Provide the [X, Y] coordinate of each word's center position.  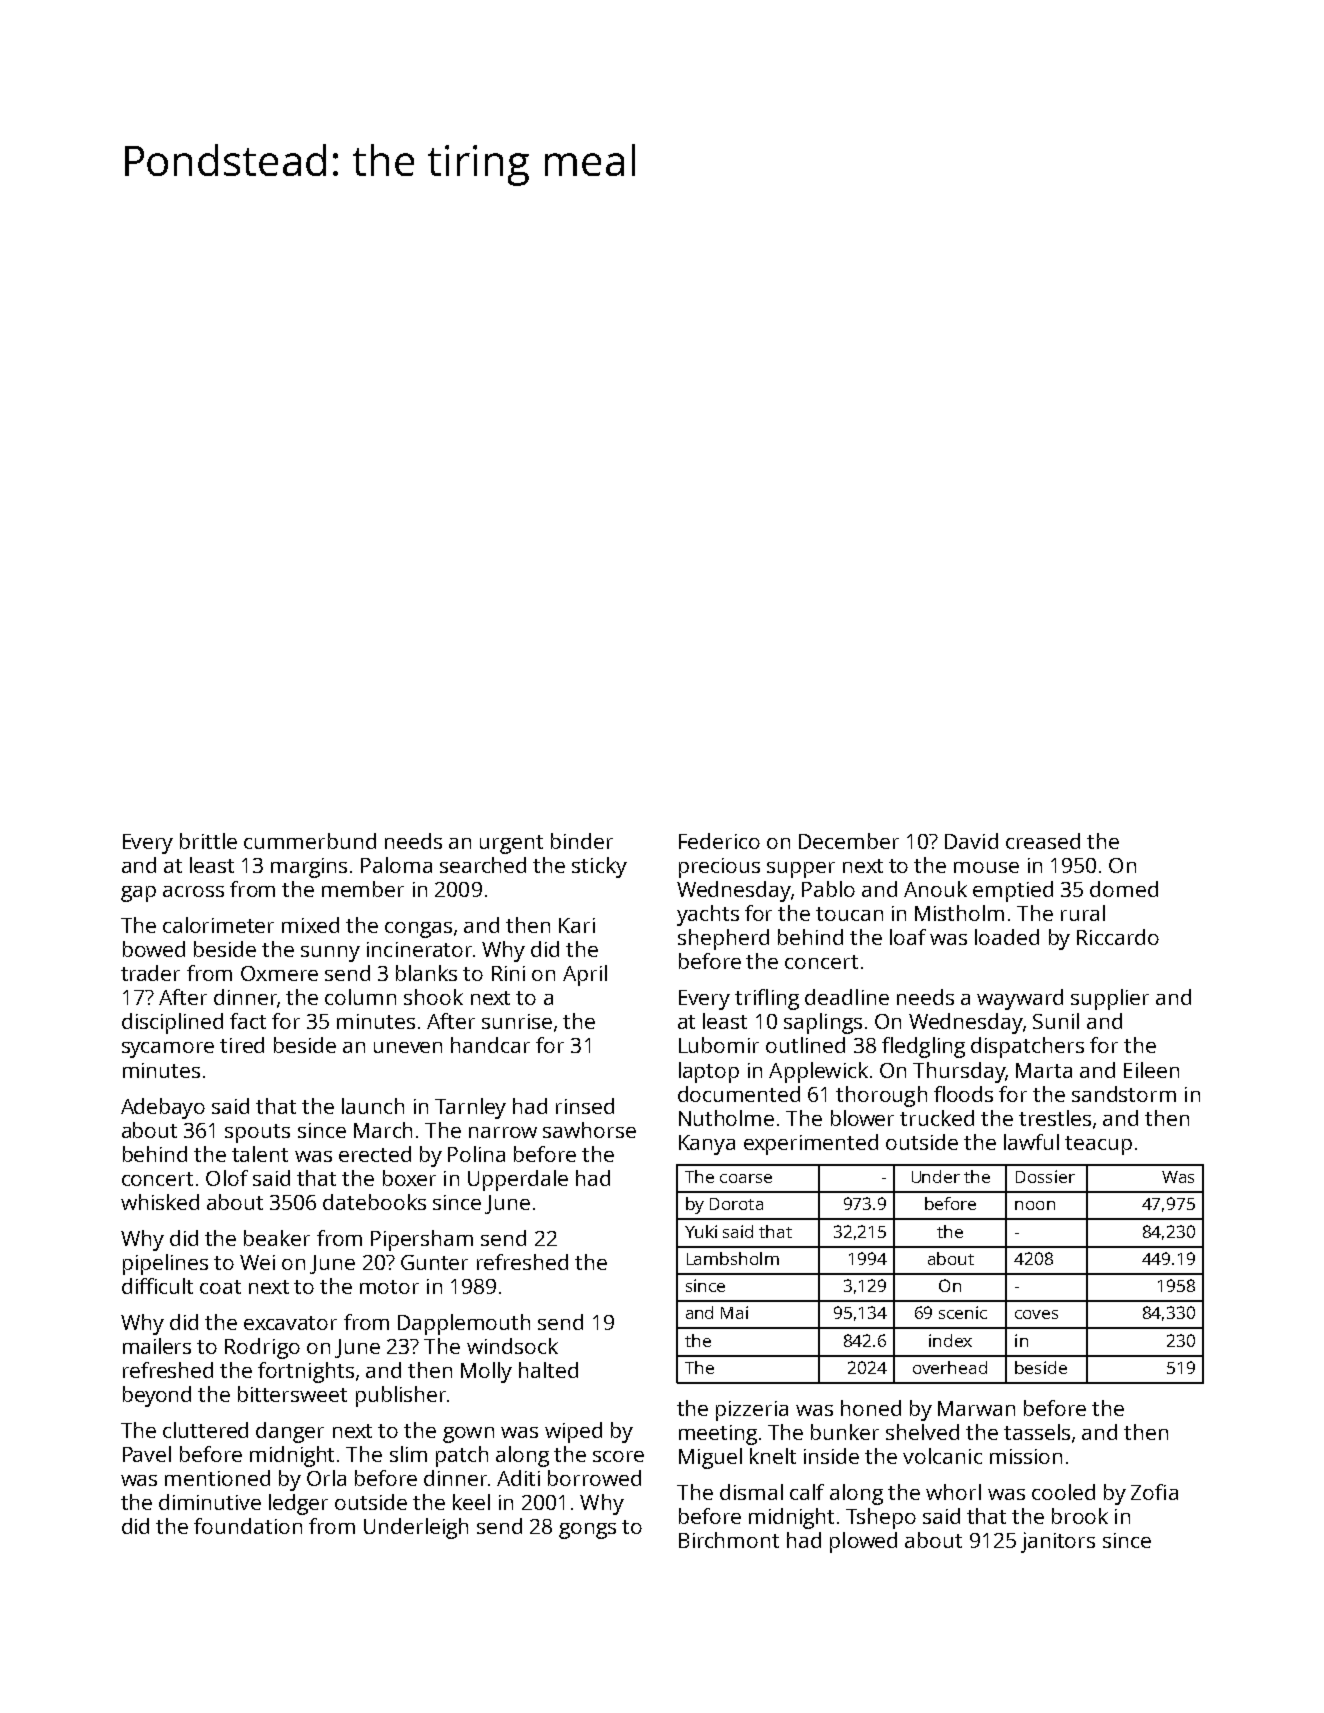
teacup [1098, 1145]
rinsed [585, 1106]
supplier [1110, 999]
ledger [298, 1504]
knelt [773, 1456]
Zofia [1154, 1492]
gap [138, 894]
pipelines [165, 1264]
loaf [908, 937]
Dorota [736, 1204]
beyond [157, 1396]
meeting [718, 1435]
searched [483, 865]
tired [242, 1045]
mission [1026, 1456]
